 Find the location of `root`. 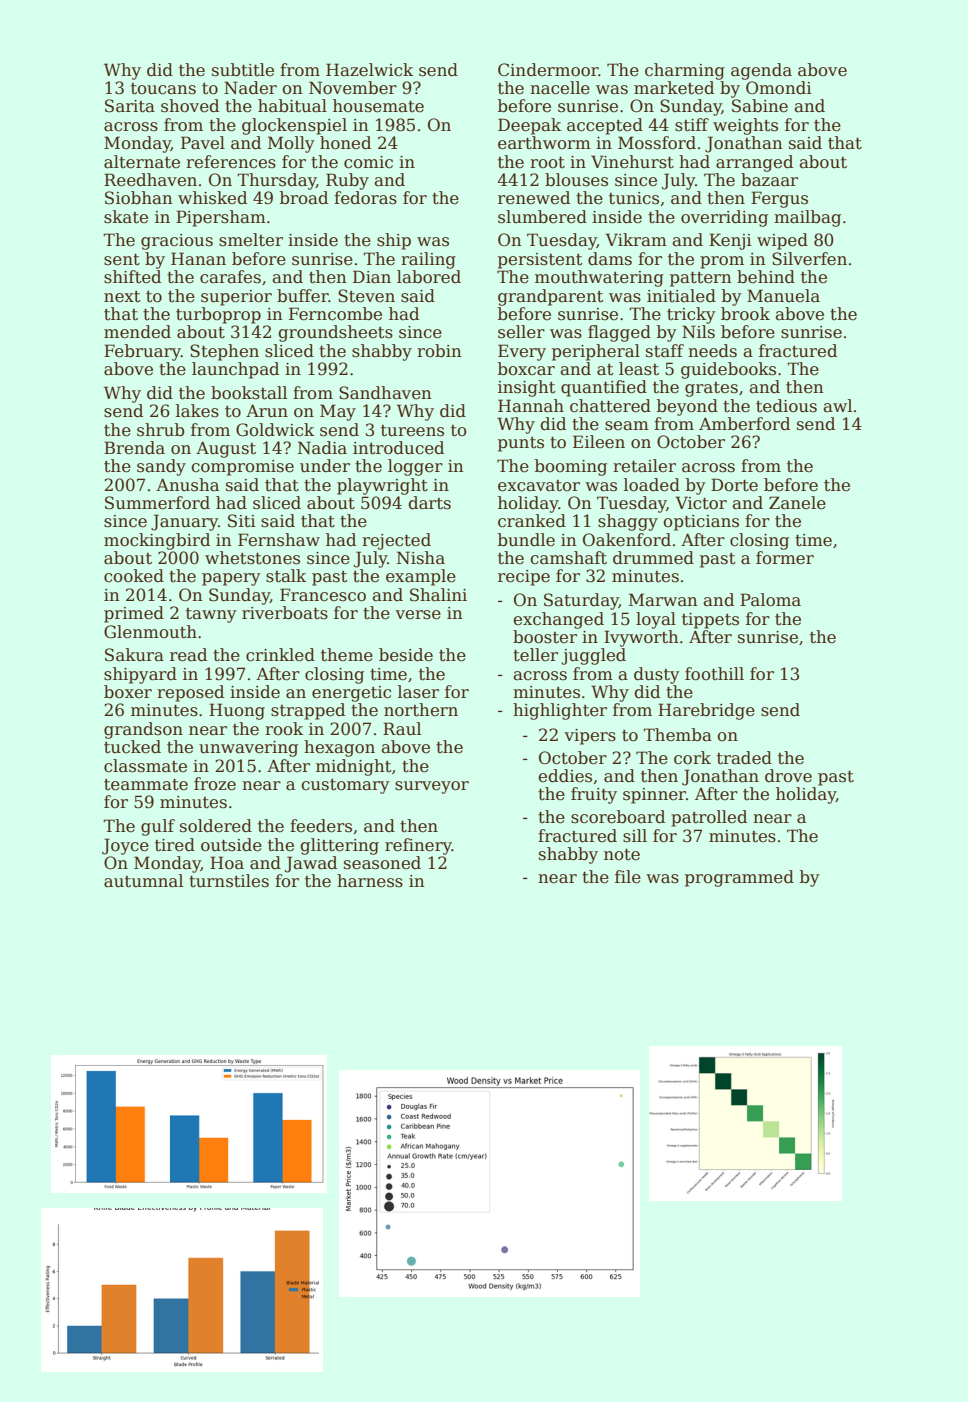

root is located at coordinates (547, 163).
